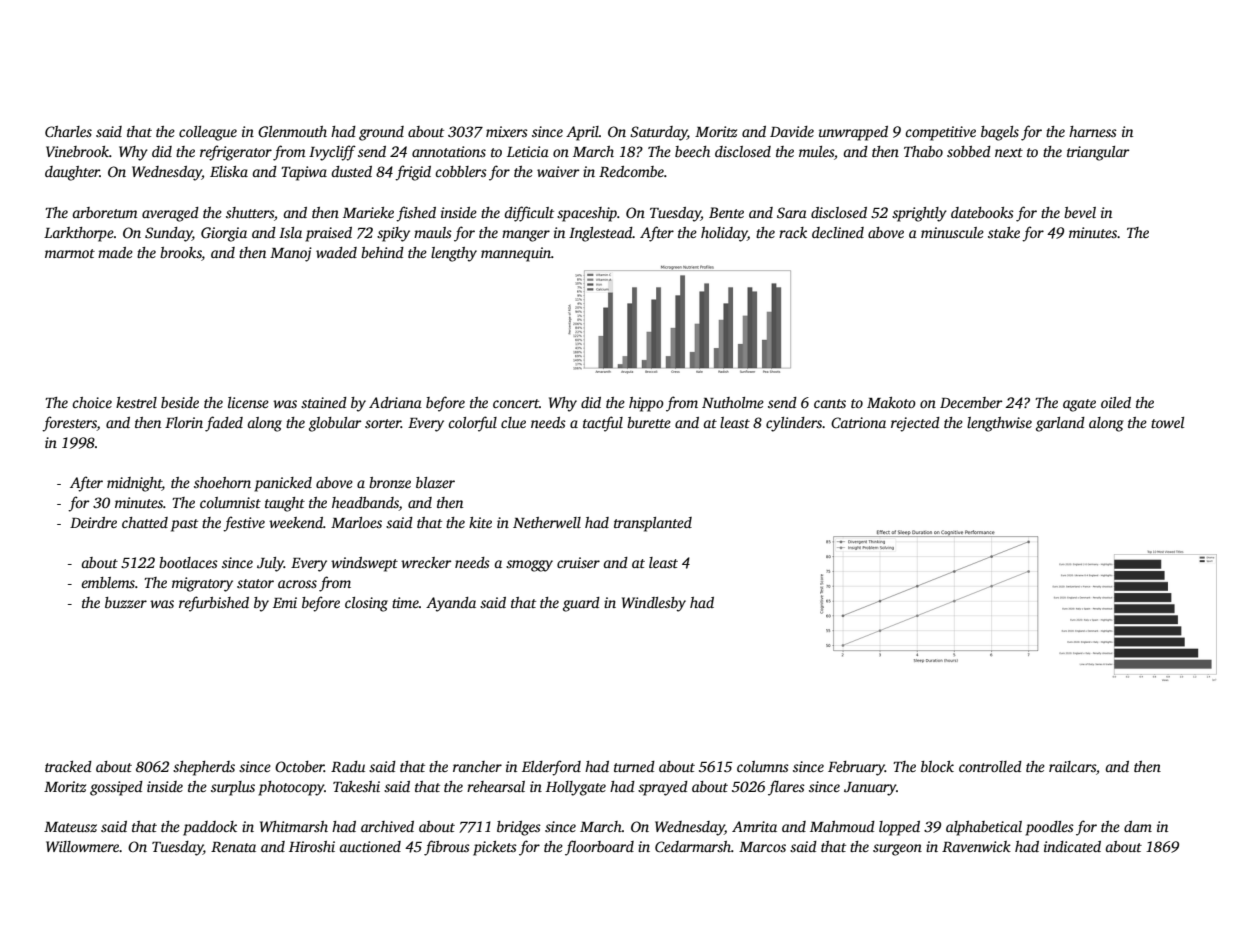 The image size is (1233, 952). I want to click on controlled, so click(990, 766).
